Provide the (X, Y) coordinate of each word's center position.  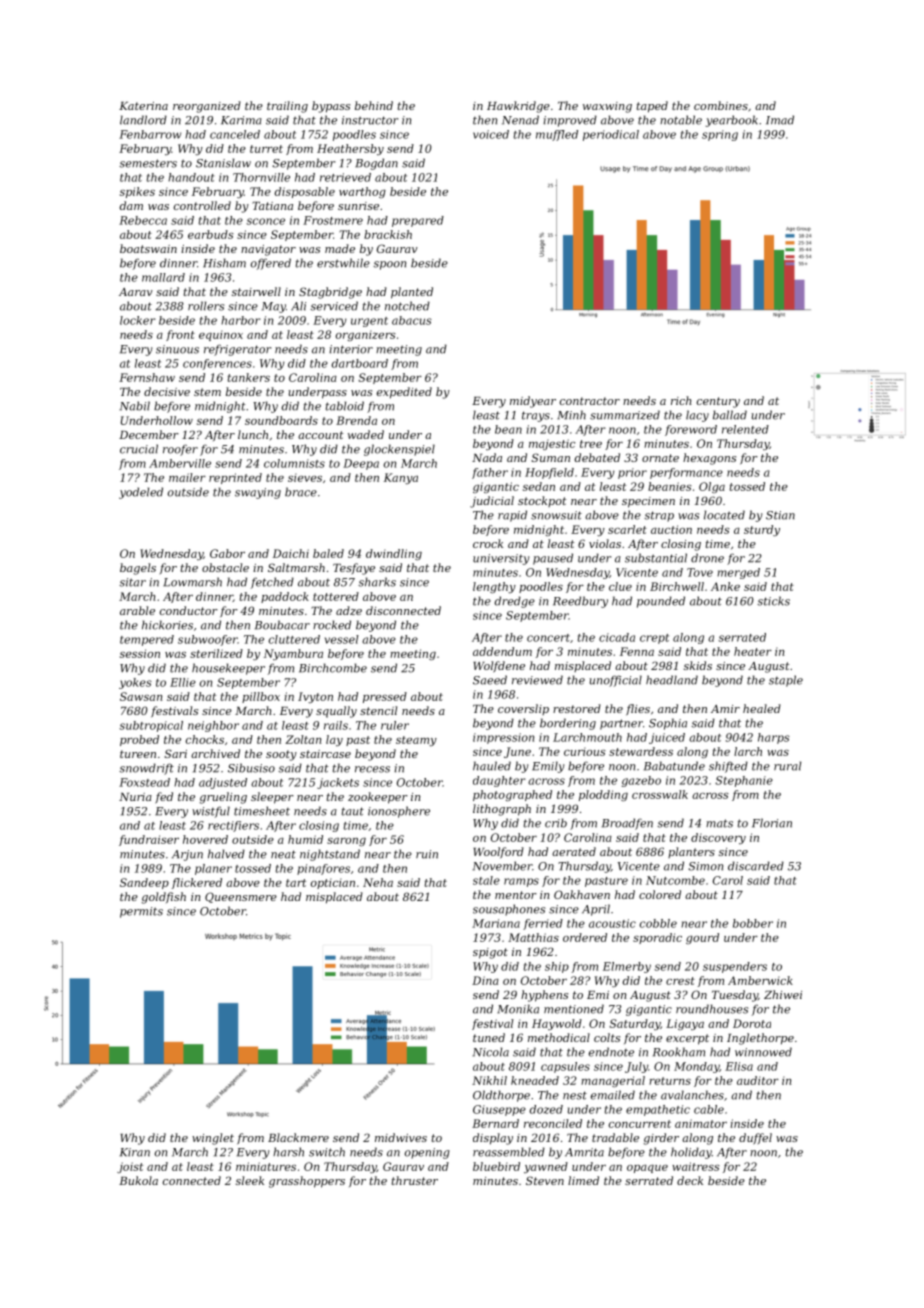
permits (141, 912)
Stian (780, 515)
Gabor (227, 553)
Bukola (138, 1180)
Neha (378, 882)
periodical (611, 135)
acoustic (612, 923)
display (493, 1139)
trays (536, 416)
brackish (388, 234)
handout (191, 177)
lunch (253, 434)
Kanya (401, 478)
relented (745, 429)
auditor (758, 1080)
